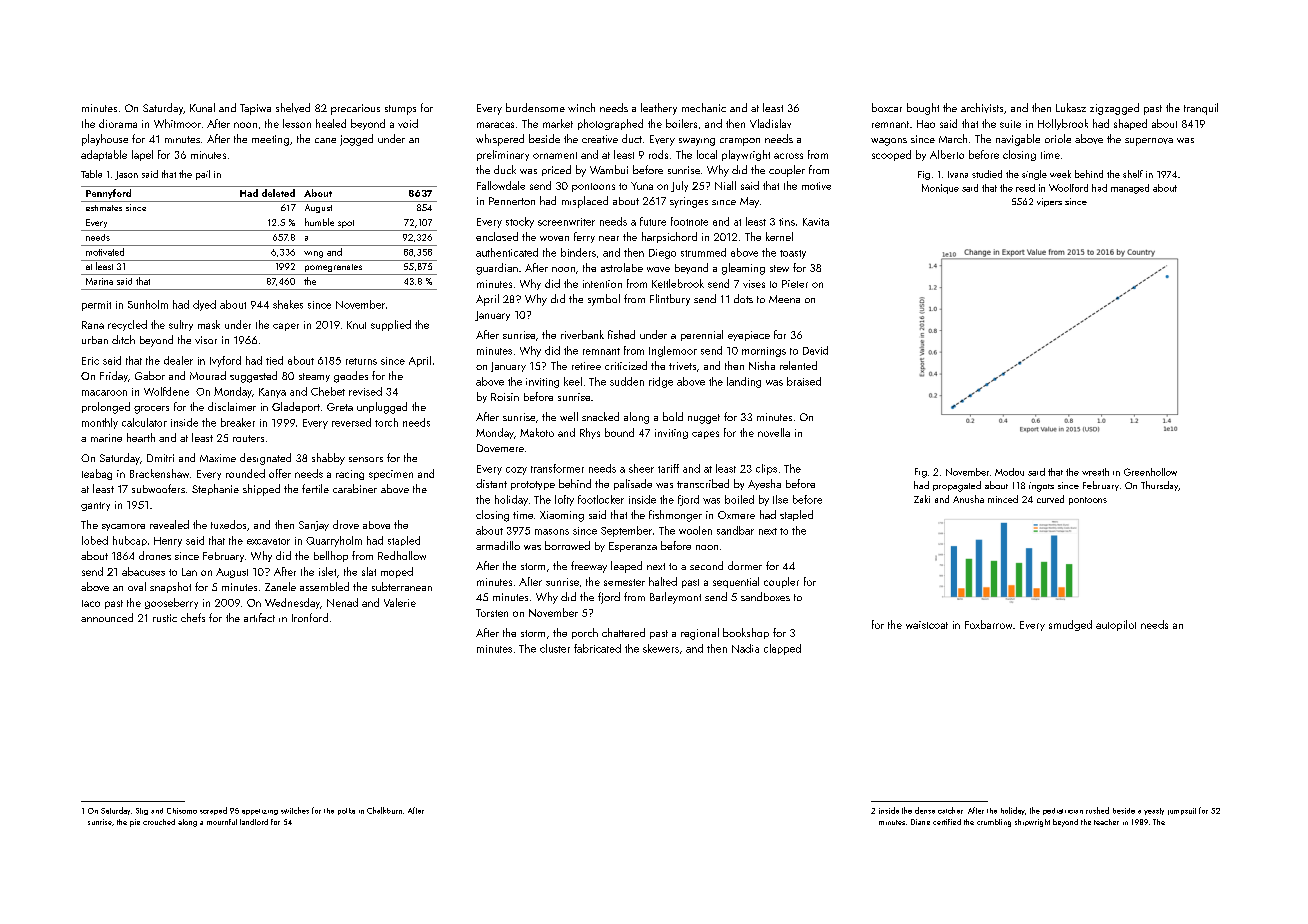 The image size is (1308, 924). I want to click on Greenhollow, so click(1150, 472).
